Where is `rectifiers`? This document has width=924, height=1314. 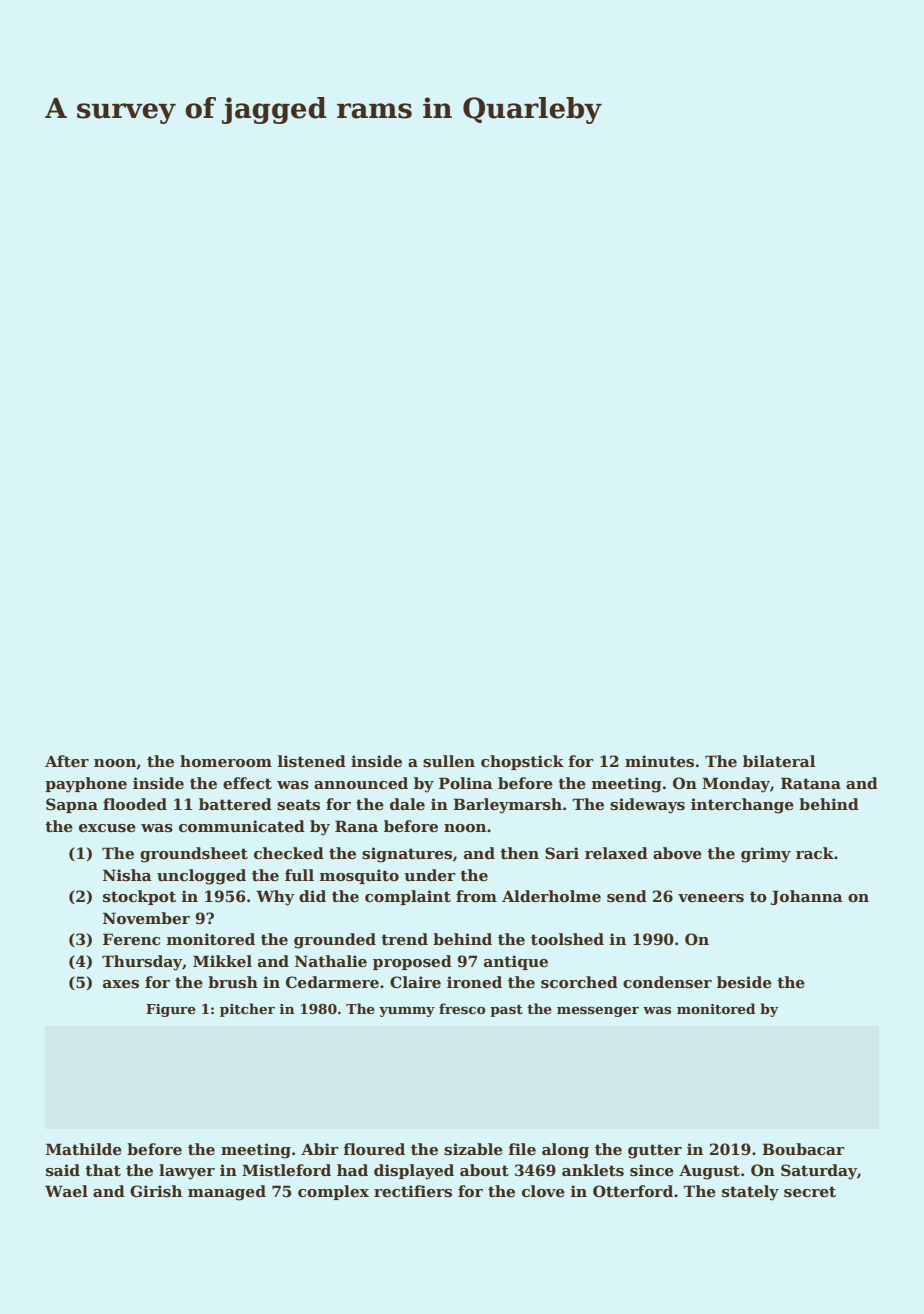 rectifiers is located at coordinates (413, 1191).
